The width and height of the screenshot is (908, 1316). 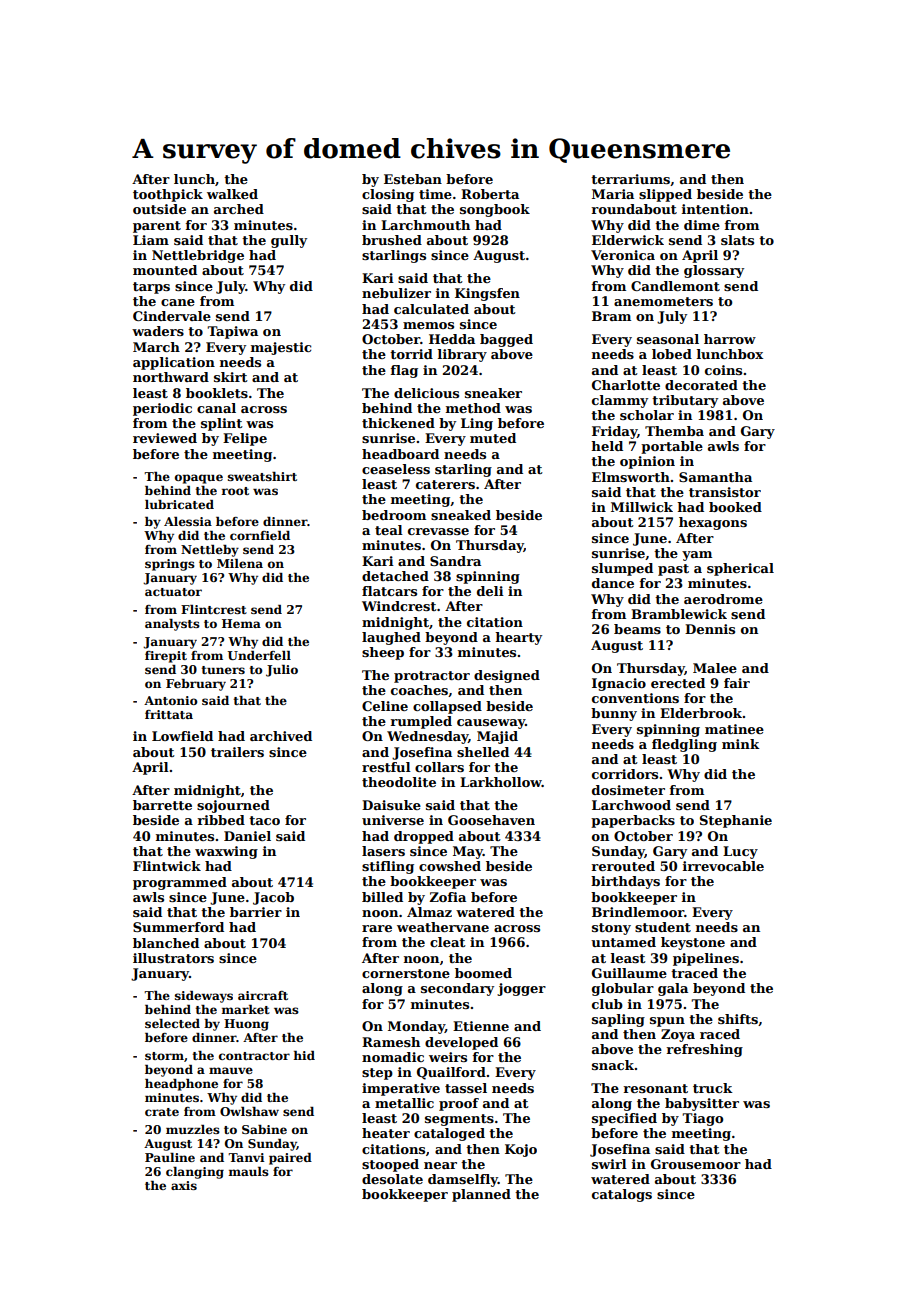 I want to click on walked, so click(x=232, y=194).
